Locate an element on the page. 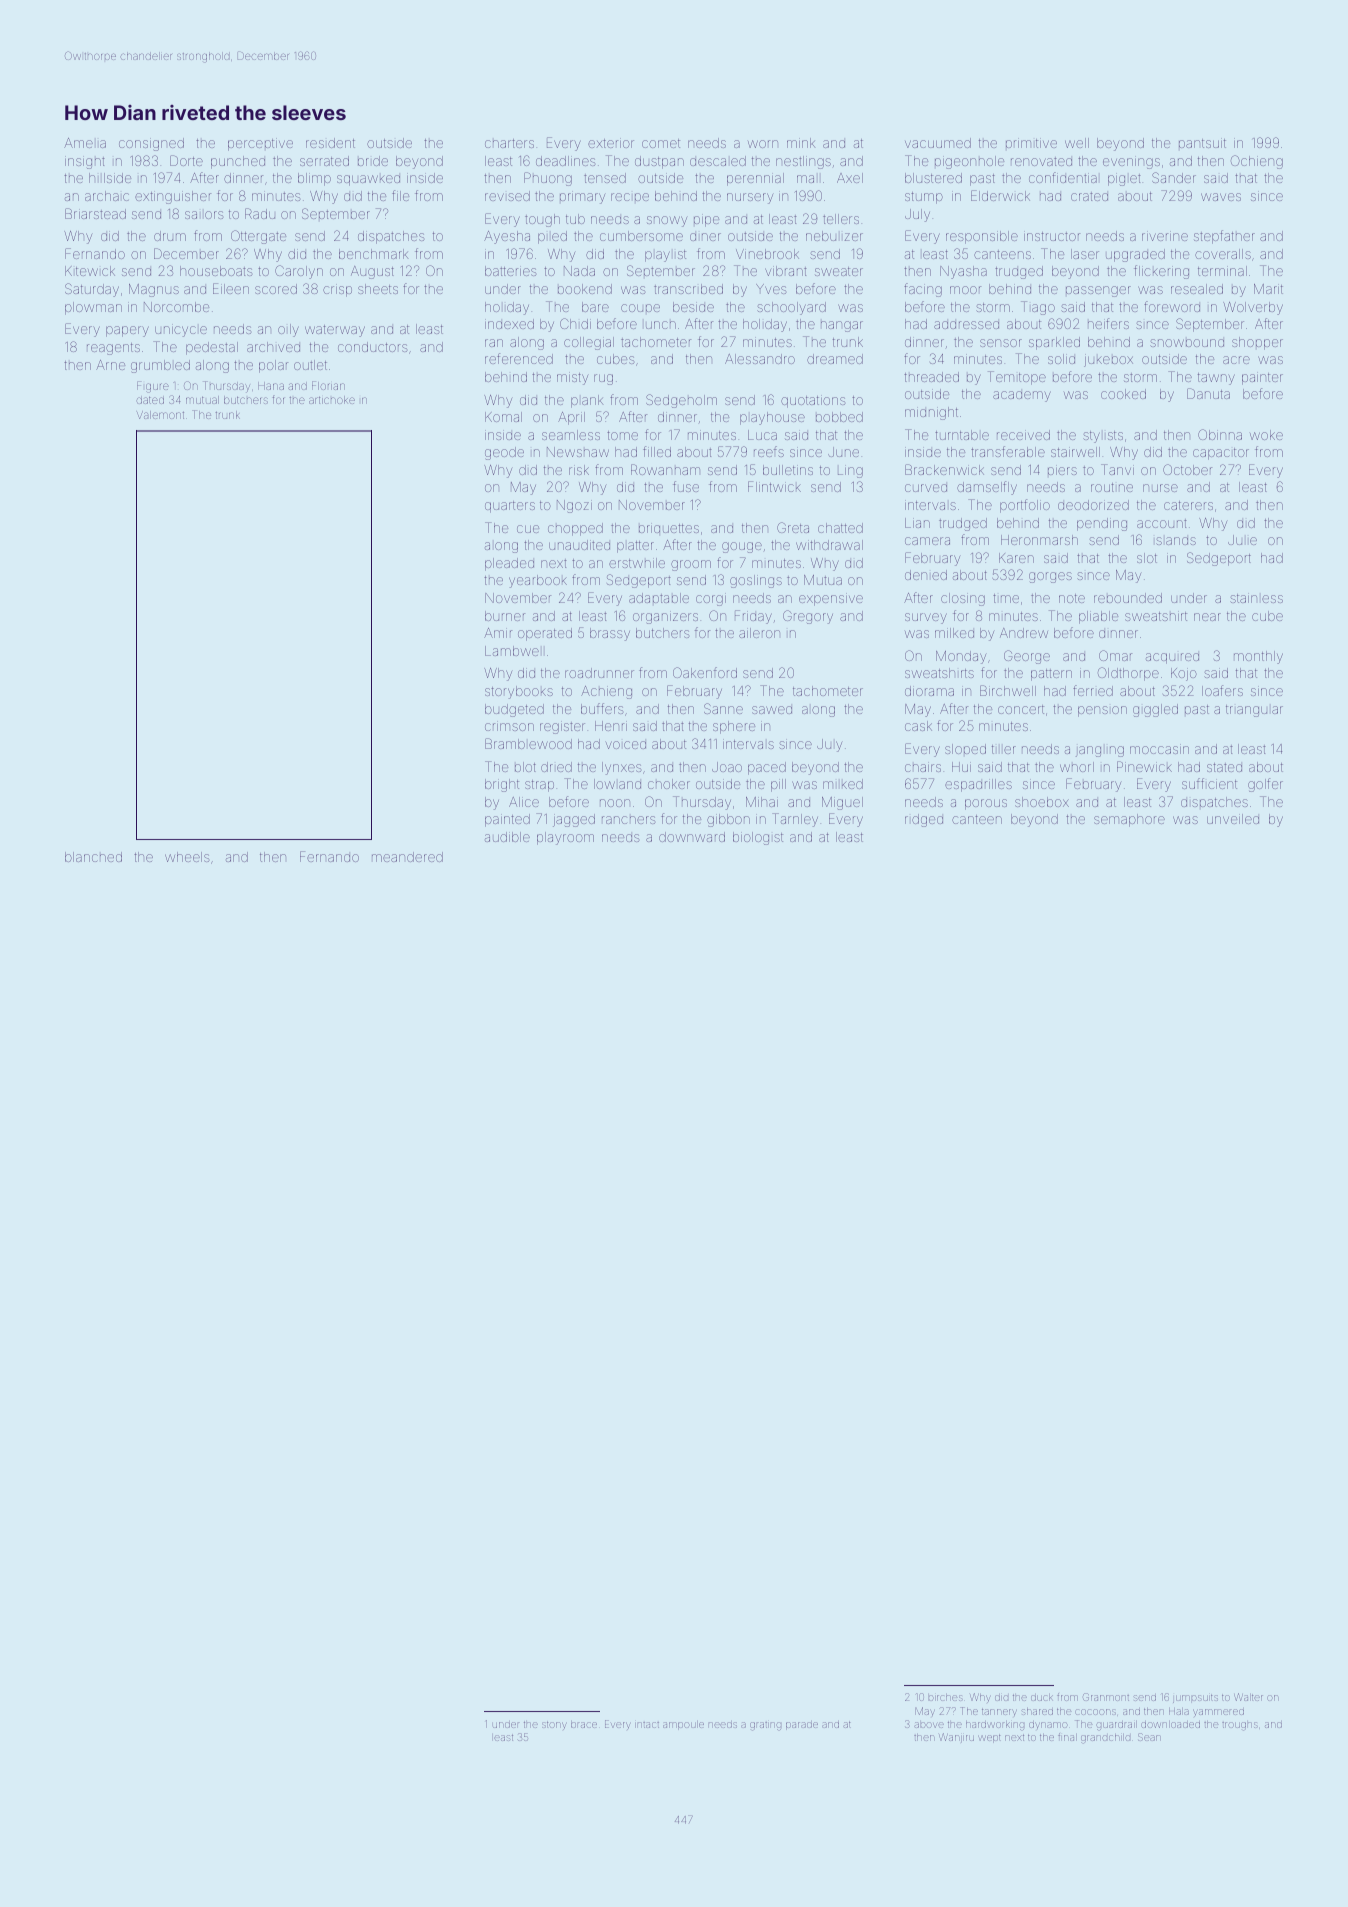 The width and height of the image is (1348, 1907). jumpsuits is located at coordinates (1195, 1699).
